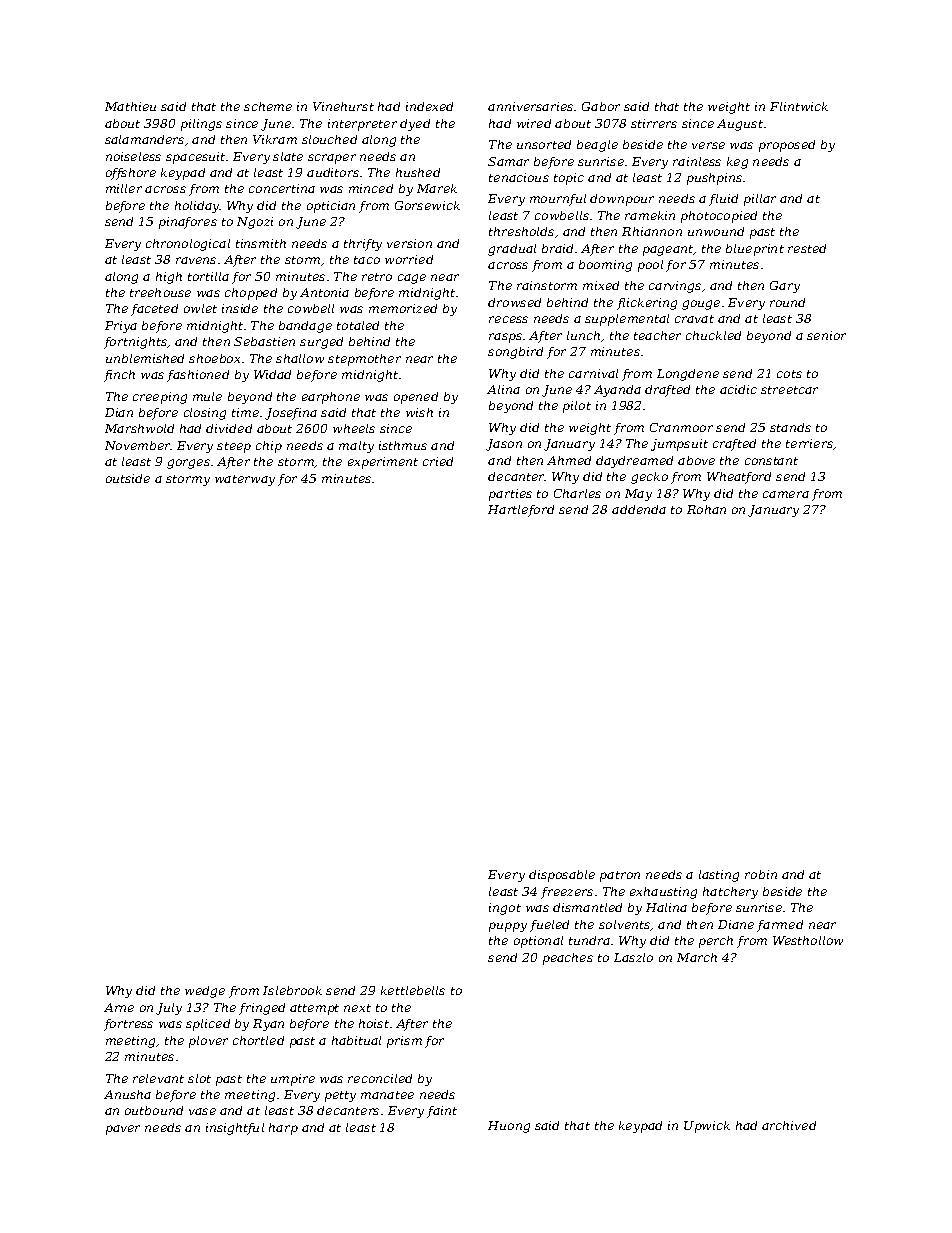  What do you see at coordinates (706, 509) in the document?
I see `Rohan` at bounding box center [706, 509].
